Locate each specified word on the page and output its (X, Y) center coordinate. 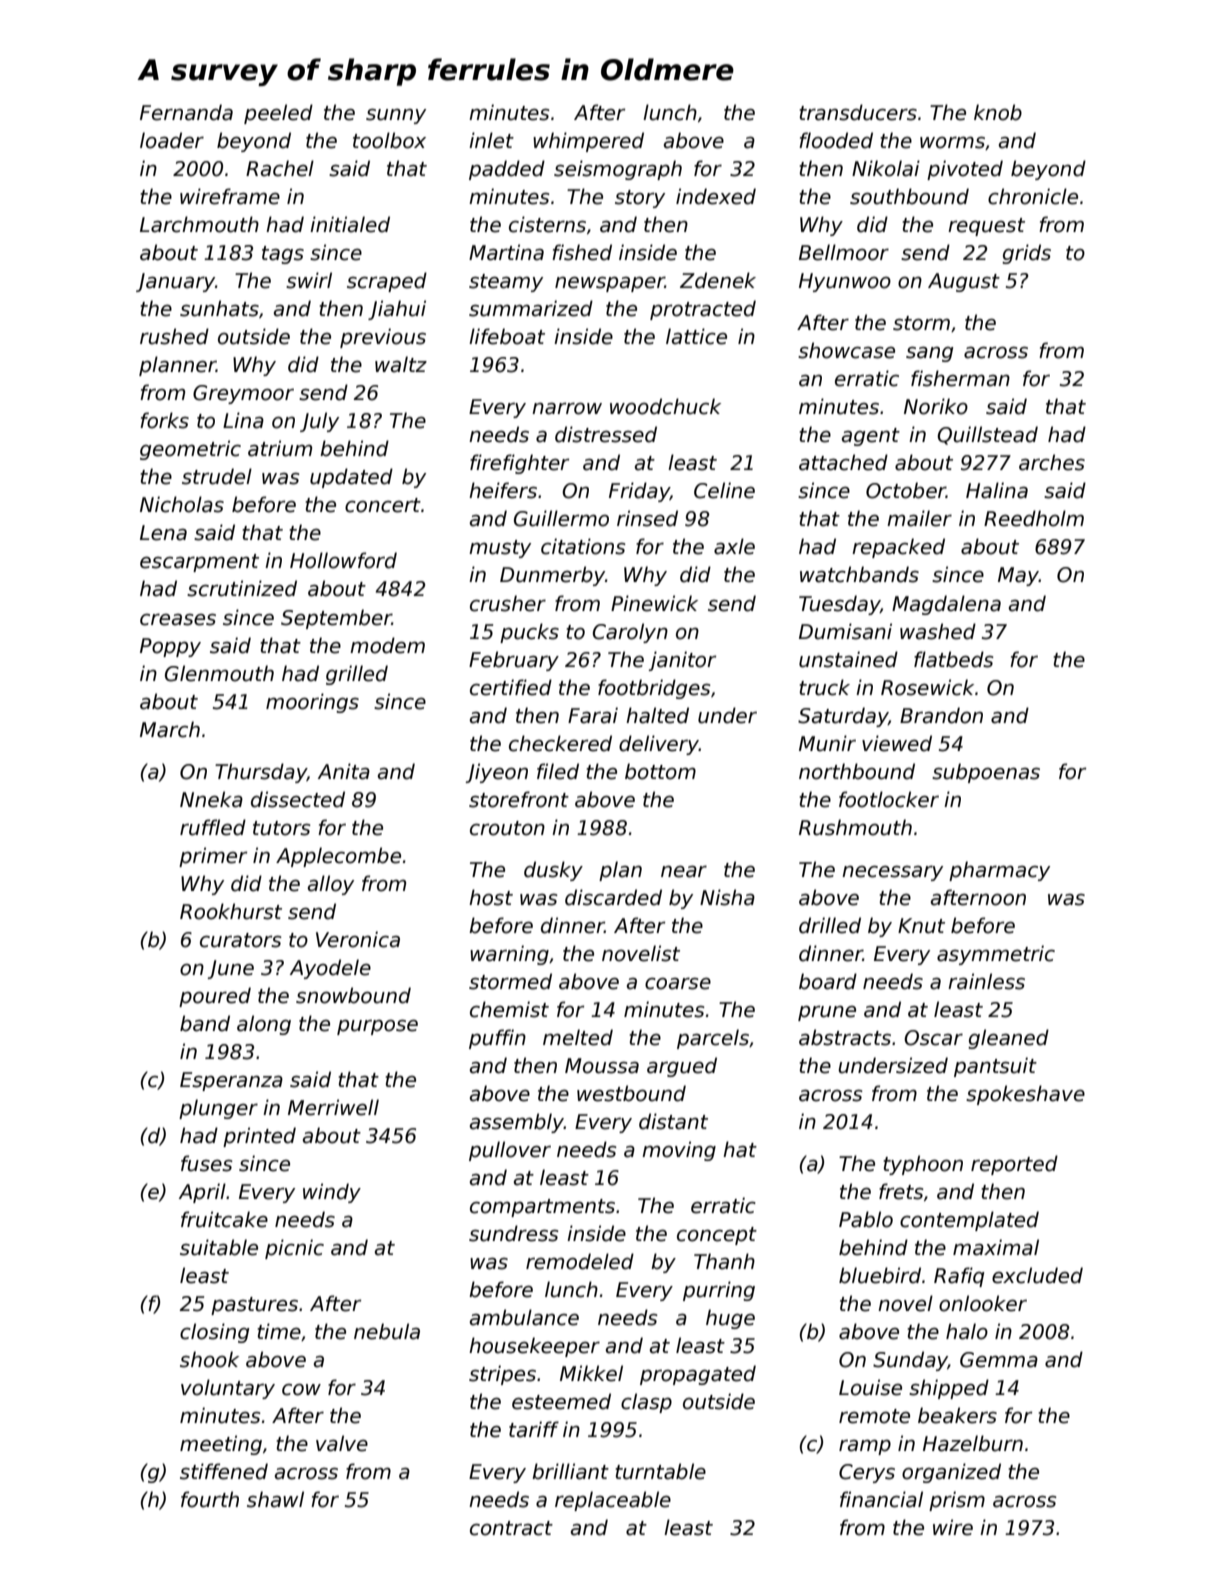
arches (1052, 462)
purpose (377, 1027)
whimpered (588, 142)
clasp (646, 1403)
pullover (510, 1151)
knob (998, 112)
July (319, 422)
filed (558, 771)
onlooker (983, 1303)
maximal (996, 1247)
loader (172, 140)
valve (342, 1443)
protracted (703, 310)
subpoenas (986, 773)
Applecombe (338, 857)
